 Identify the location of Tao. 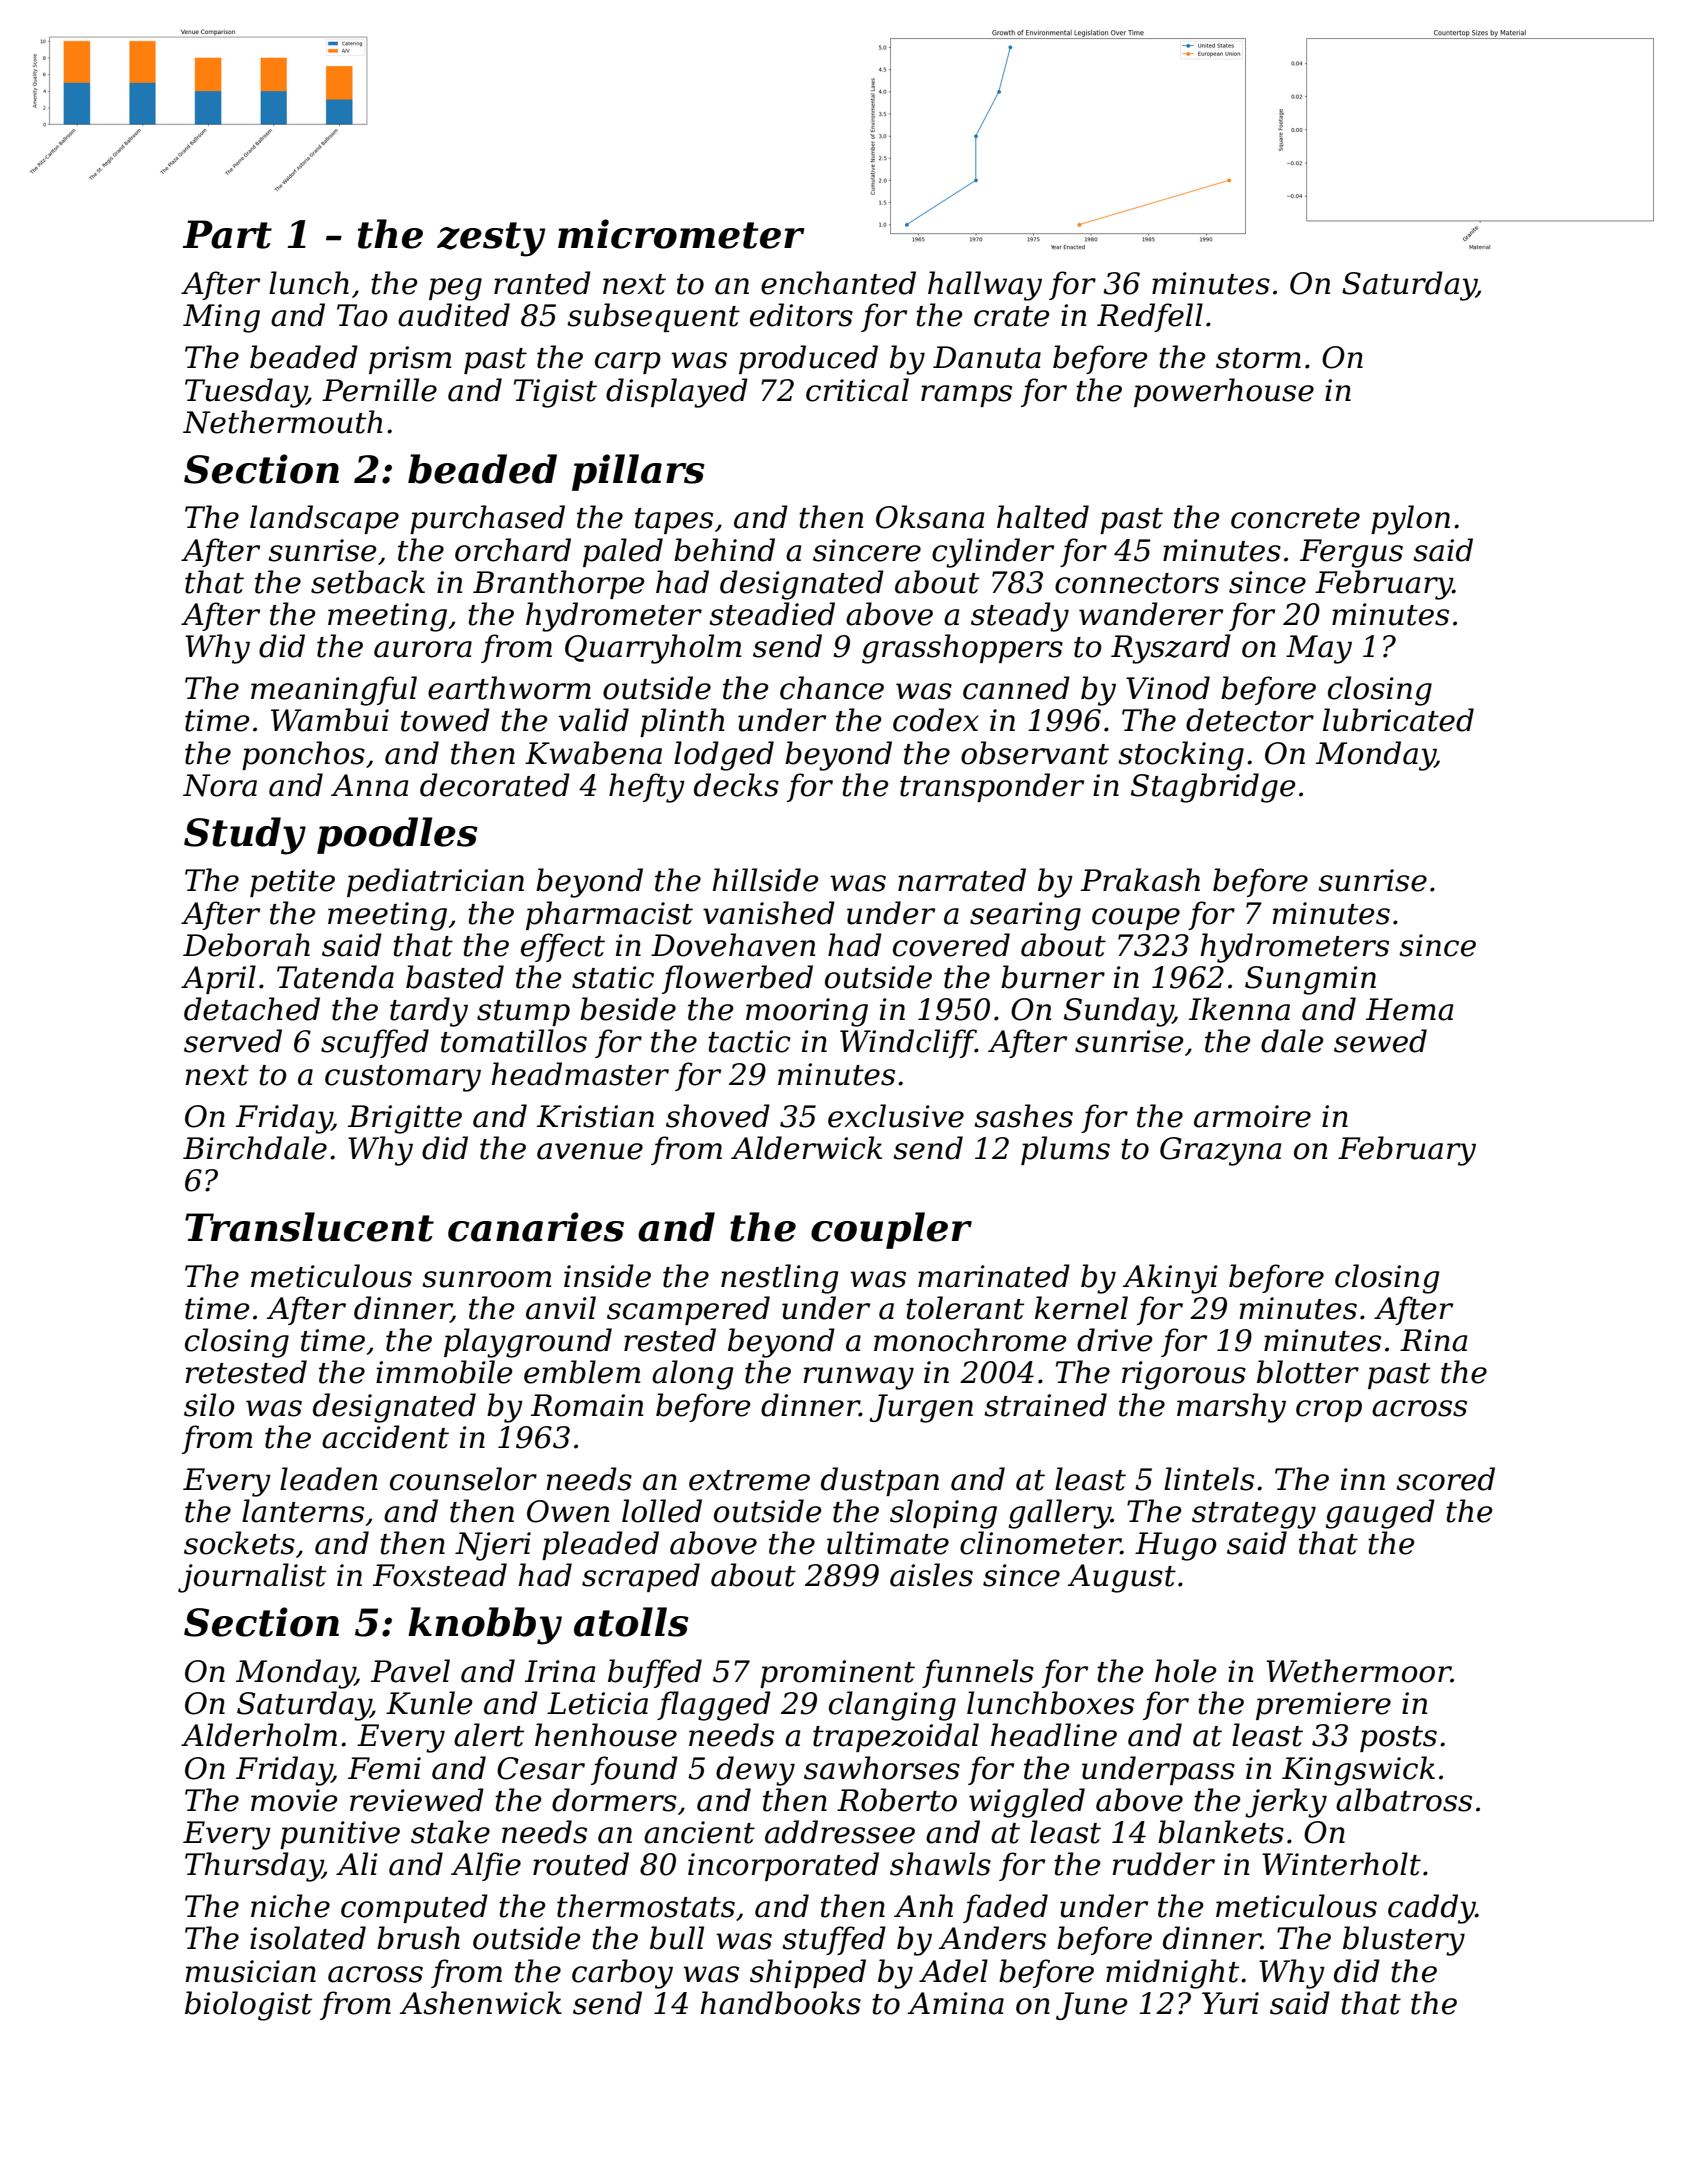
(362, 315).
